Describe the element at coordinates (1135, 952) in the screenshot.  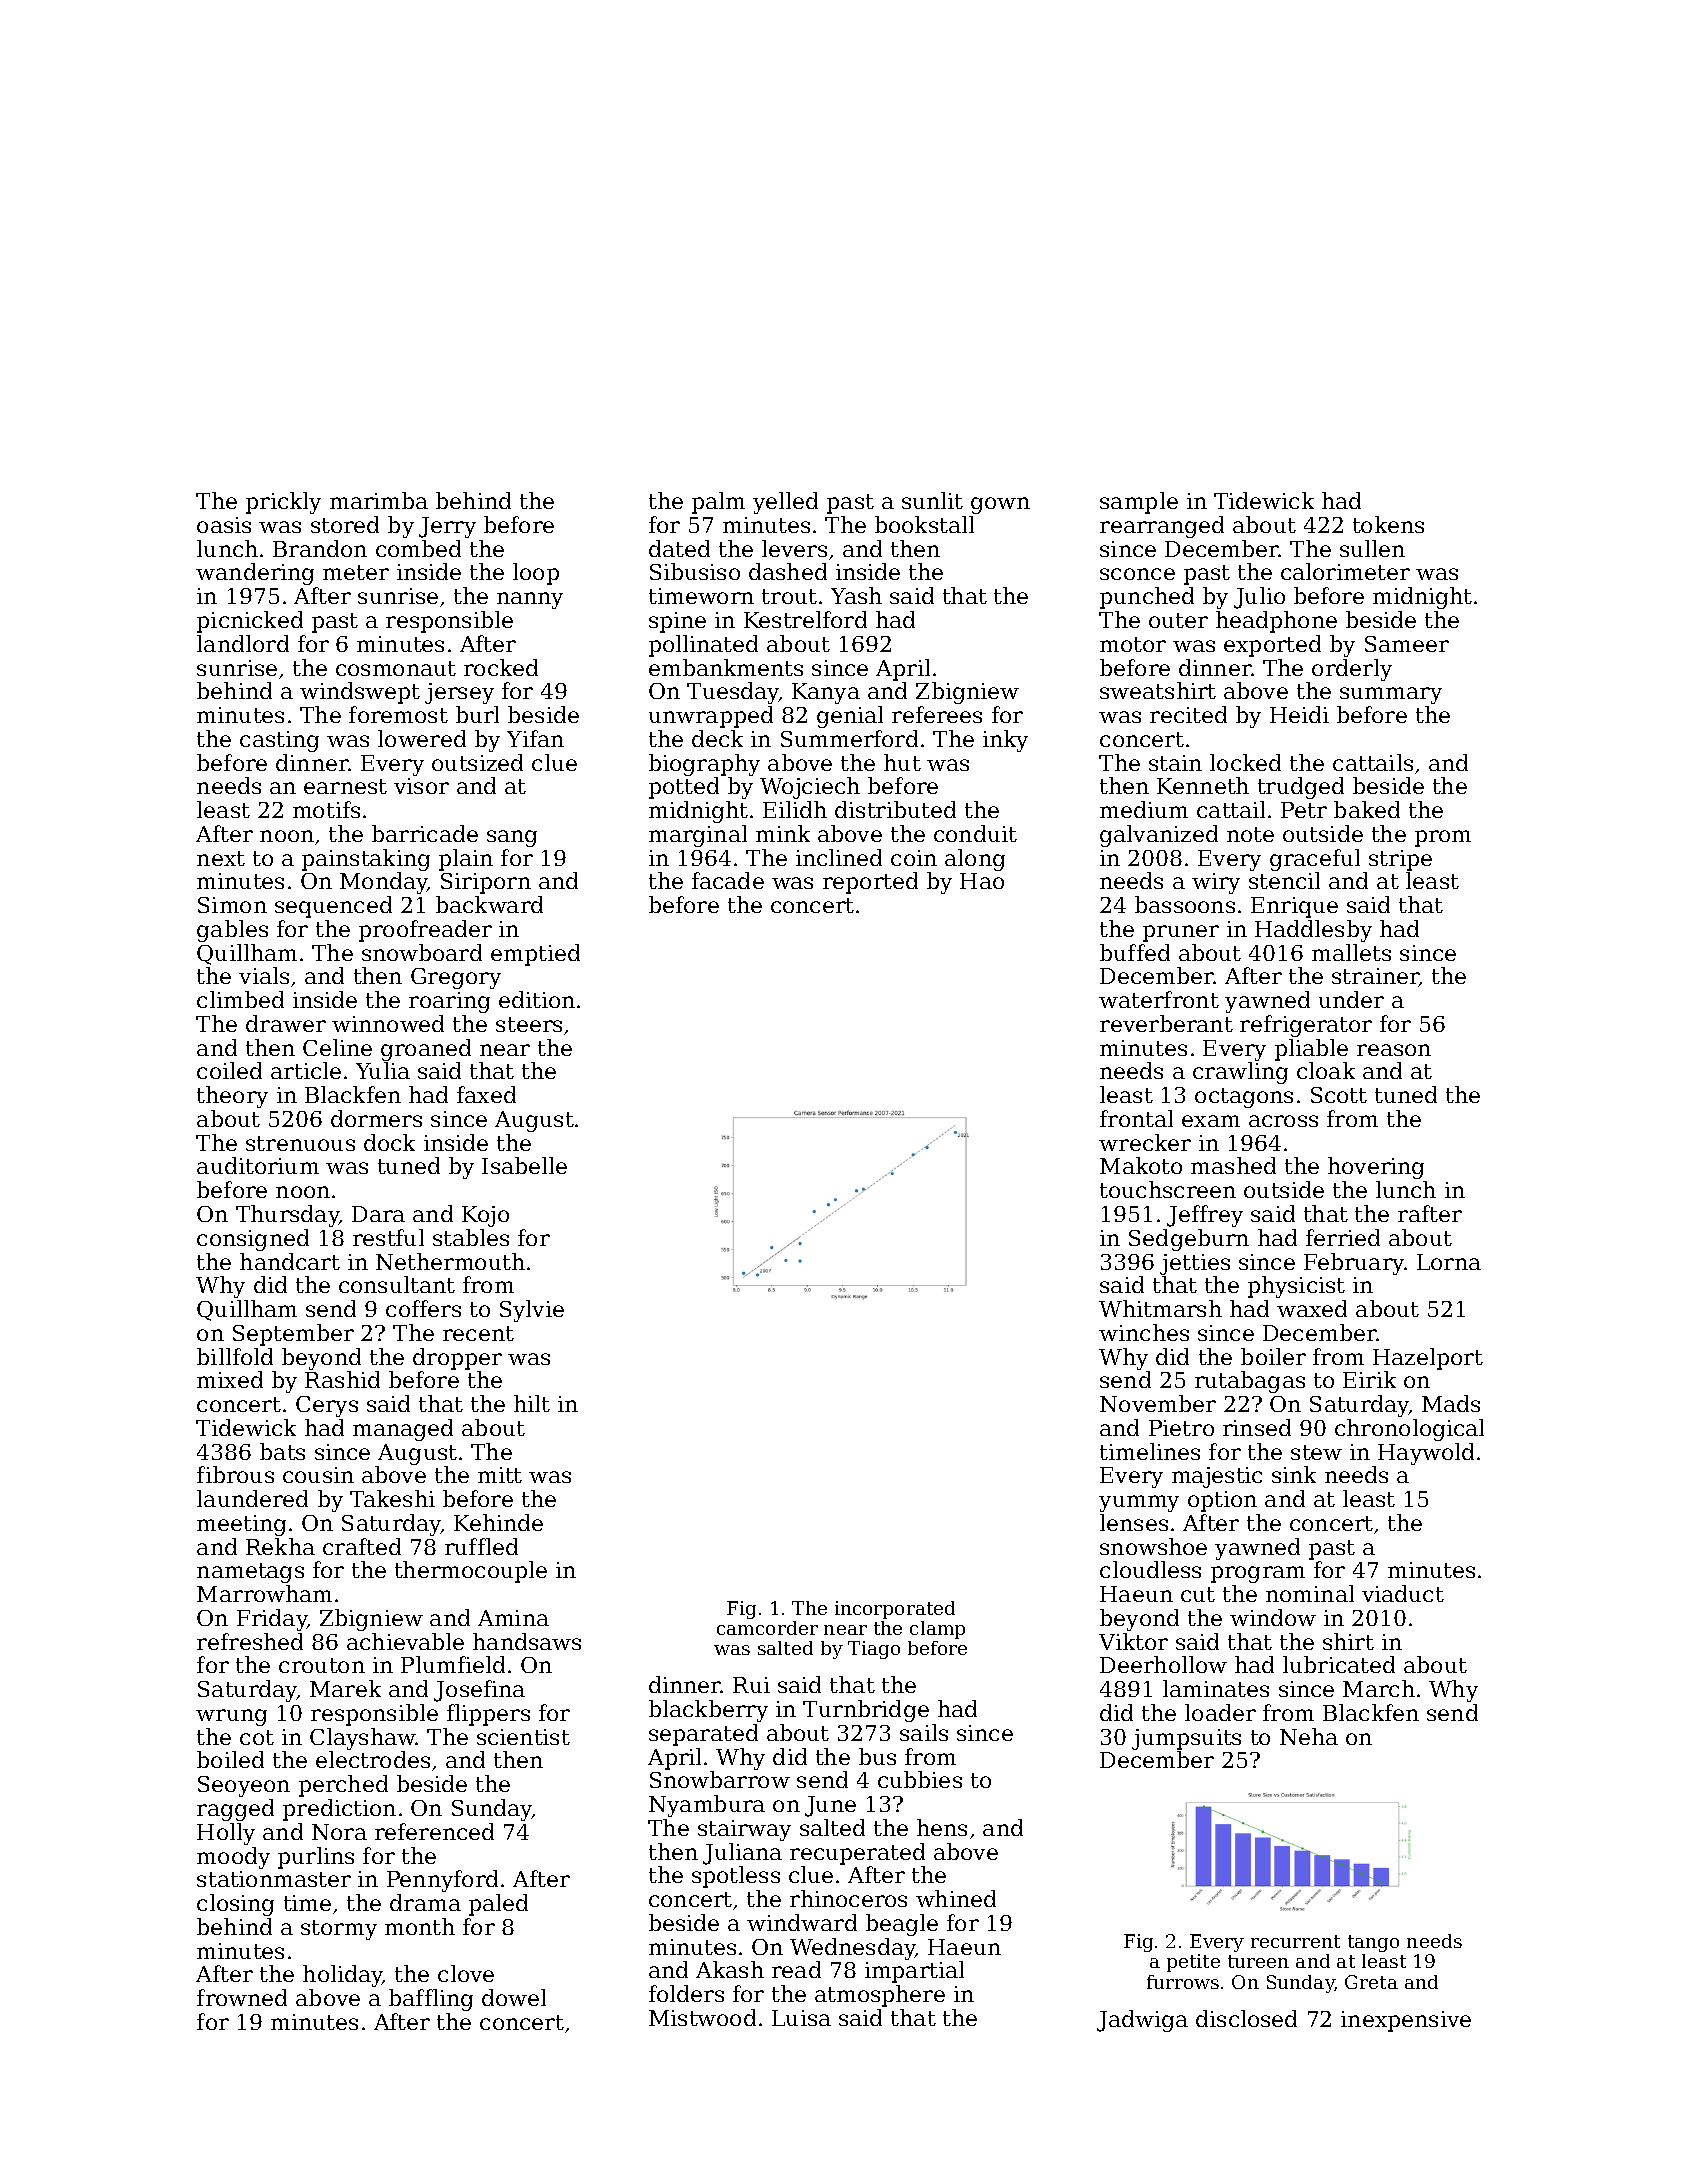
I see `buffed` at that location.
